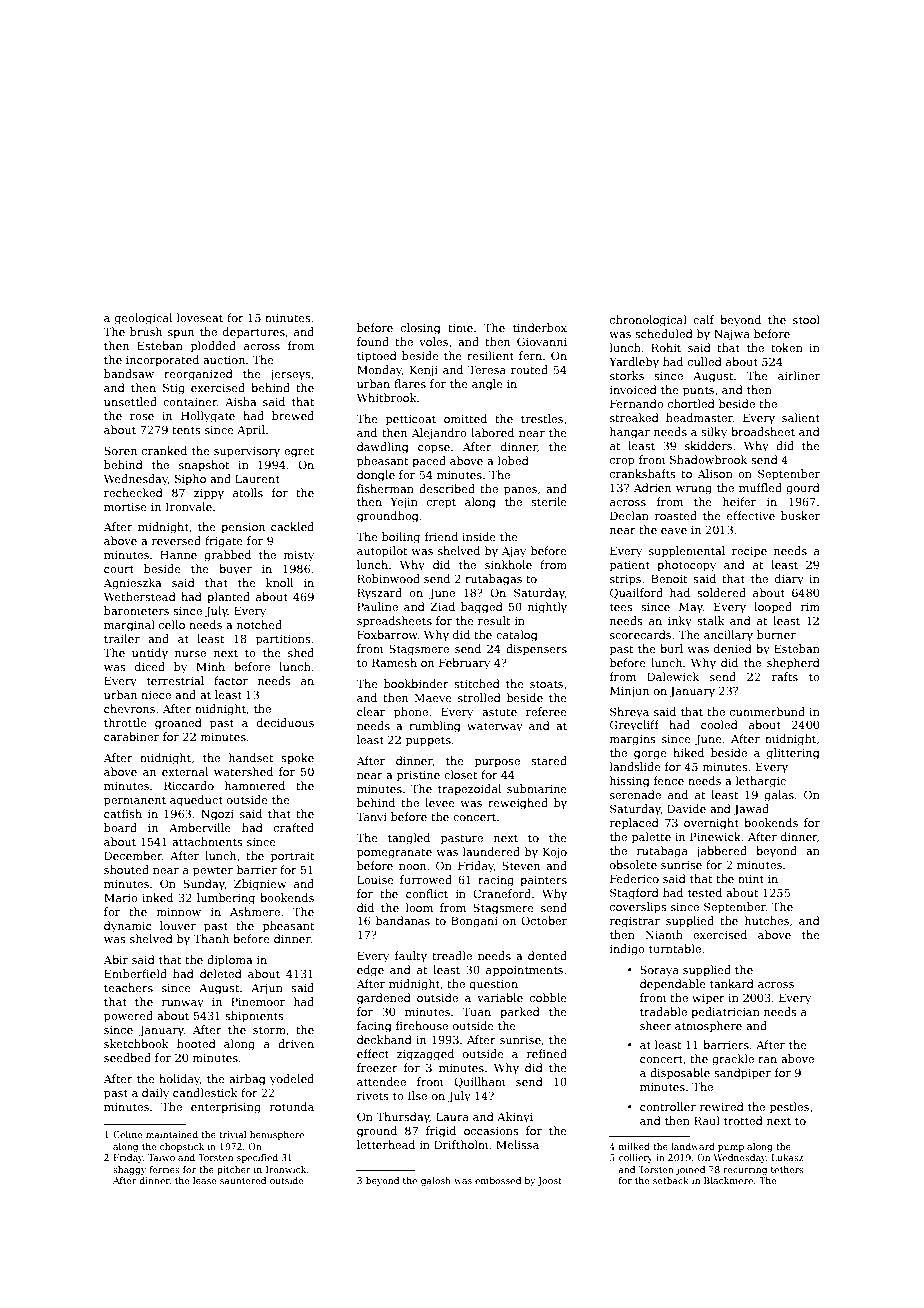 Image resolution: width=924 pixels, height=1308 pixels. Describe the element at coordinates (419, 907) in the screenshot. I see `loom` at that location.
